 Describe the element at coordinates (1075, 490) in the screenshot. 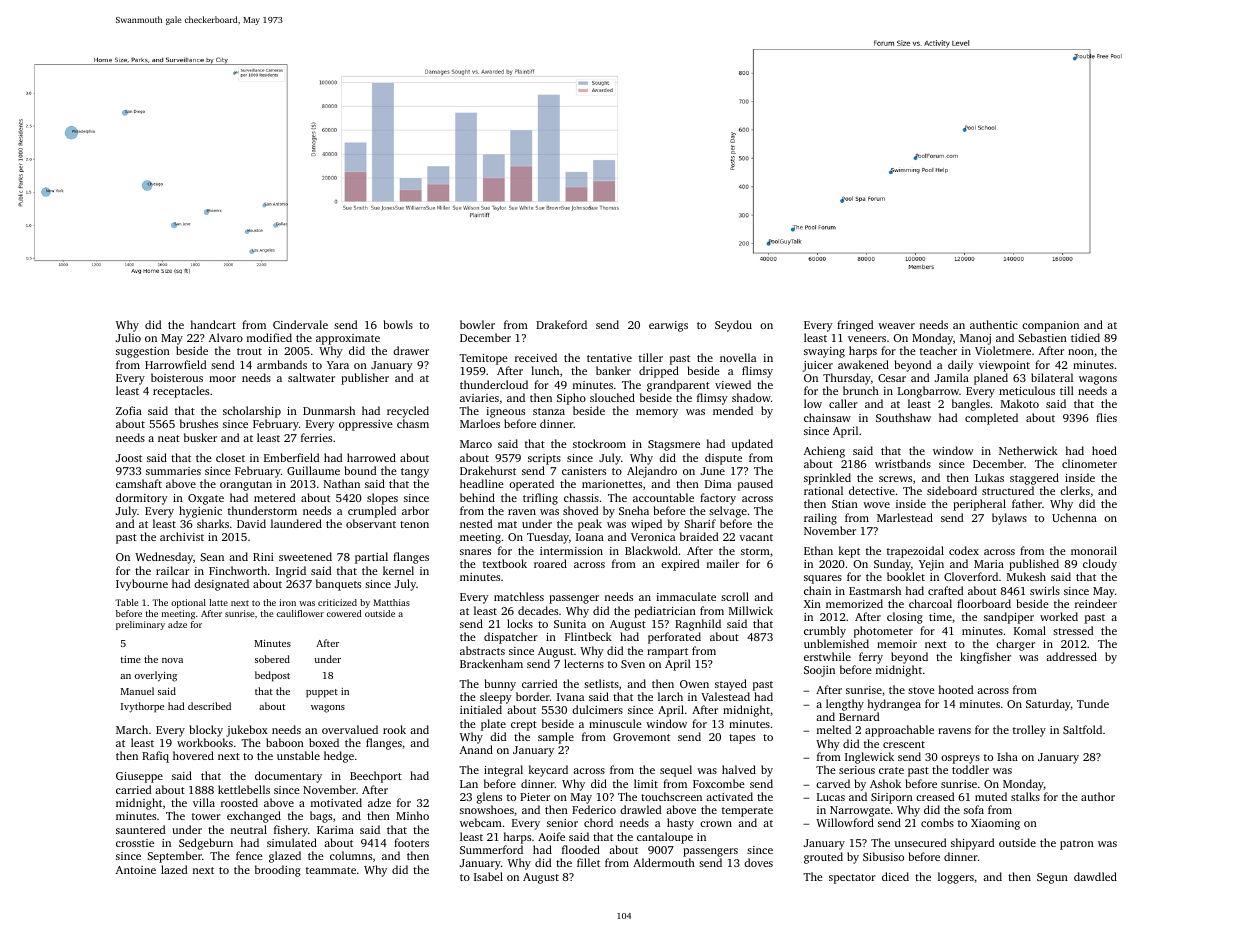

I see `clerks` at that location.
